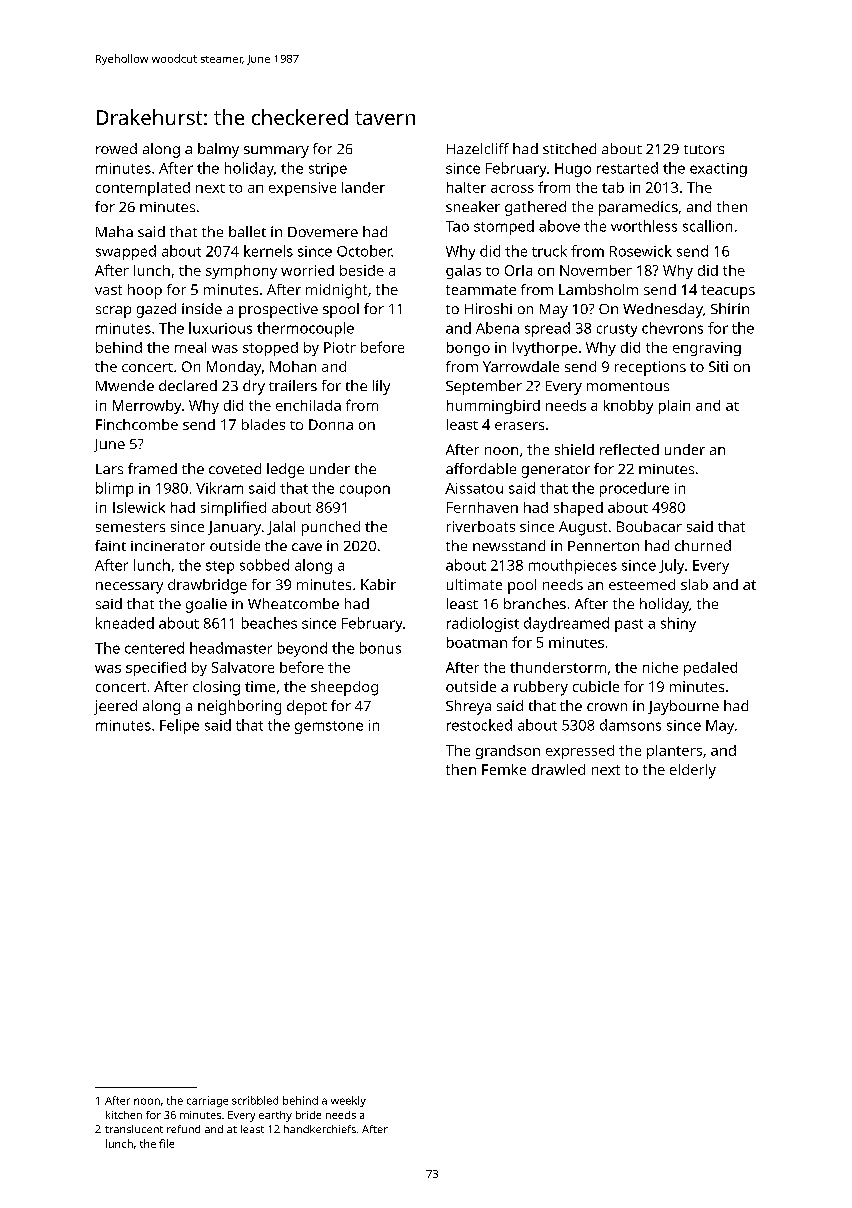 This screenshot has width=852, height=1208. What do you see at coordinates (207, 1101) in the screenshot?
I see `carriage` at bounding box center [207, 1101].
